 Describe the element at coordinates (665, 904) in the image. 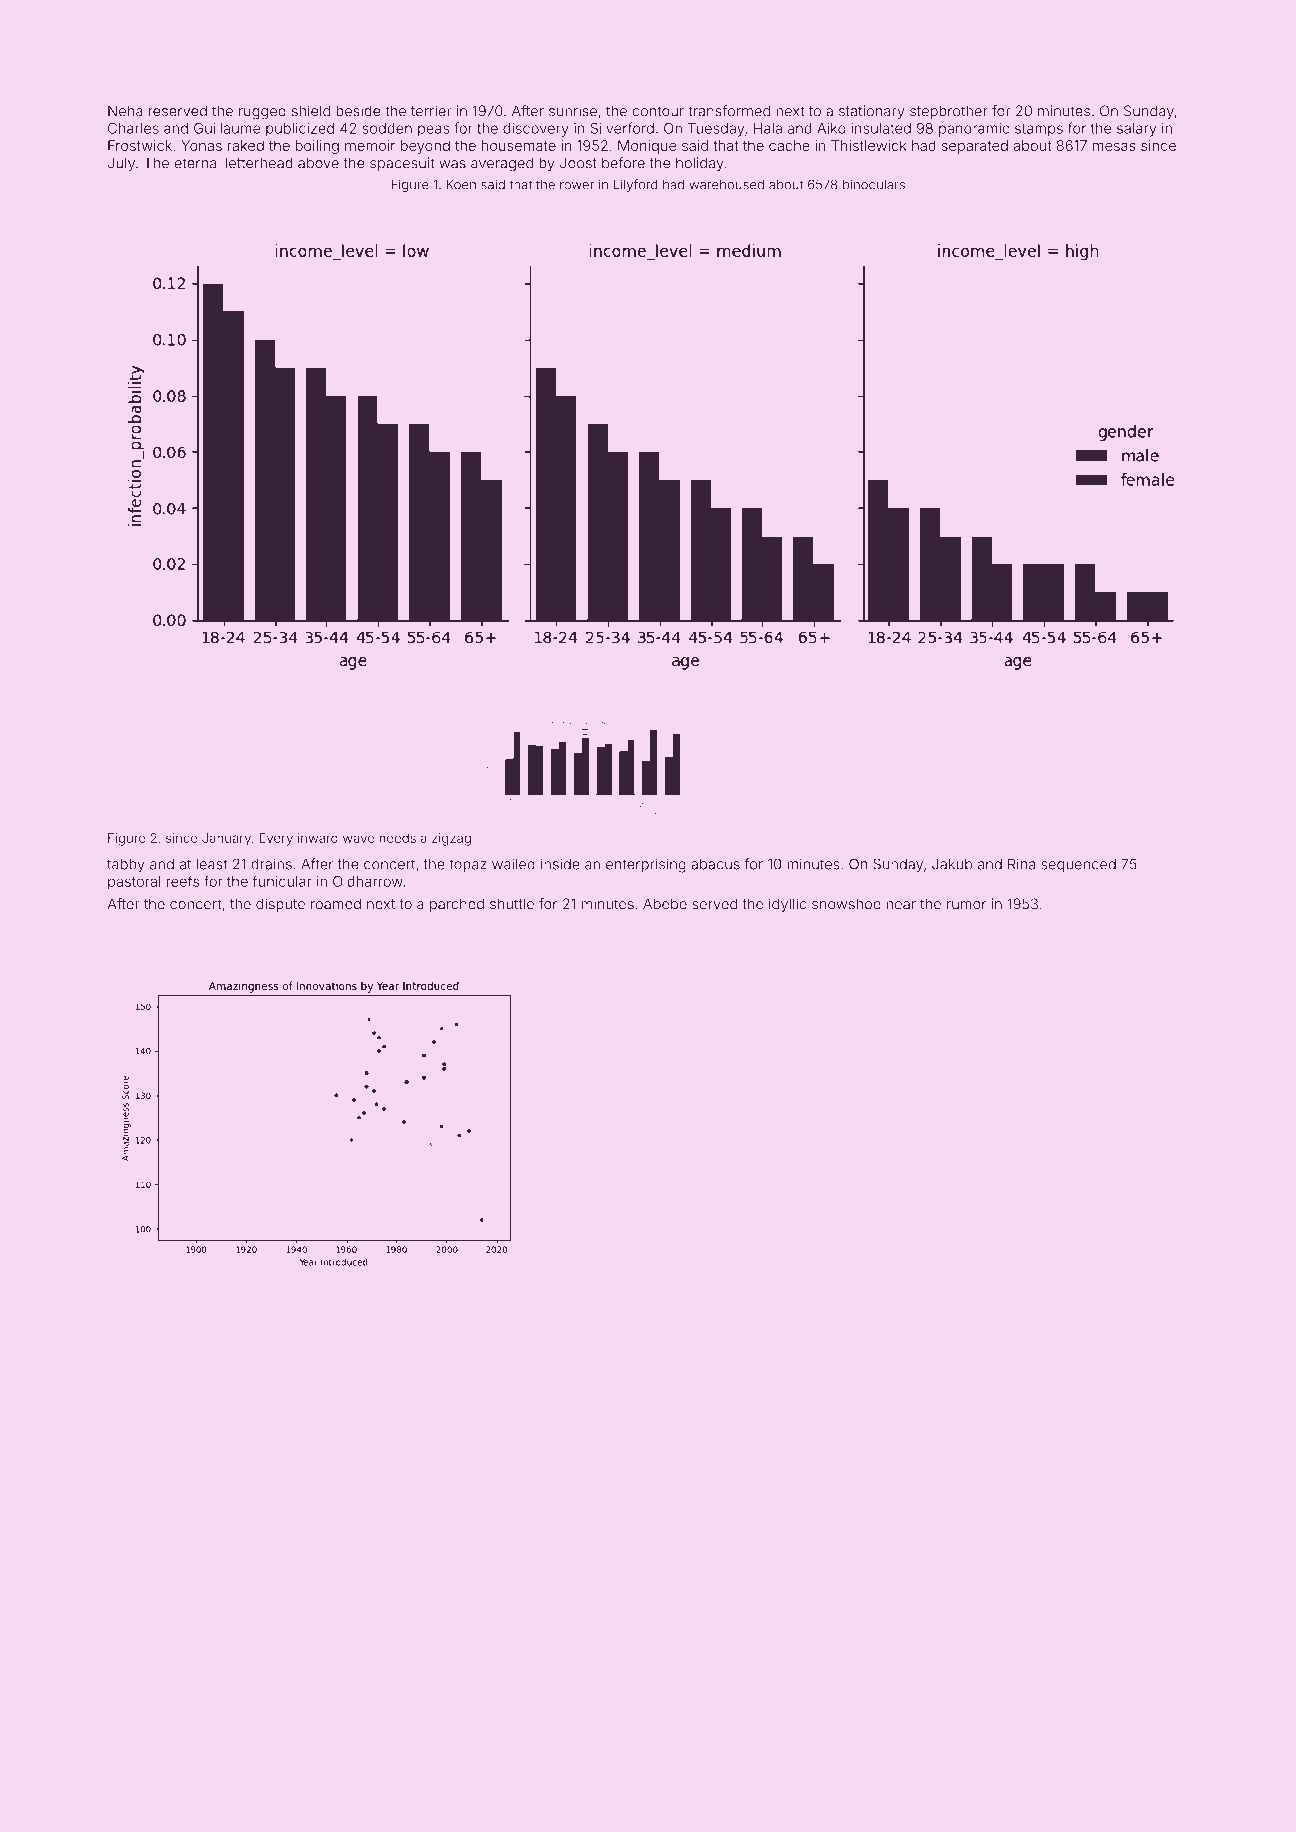

I see `Abebe` at that location.
